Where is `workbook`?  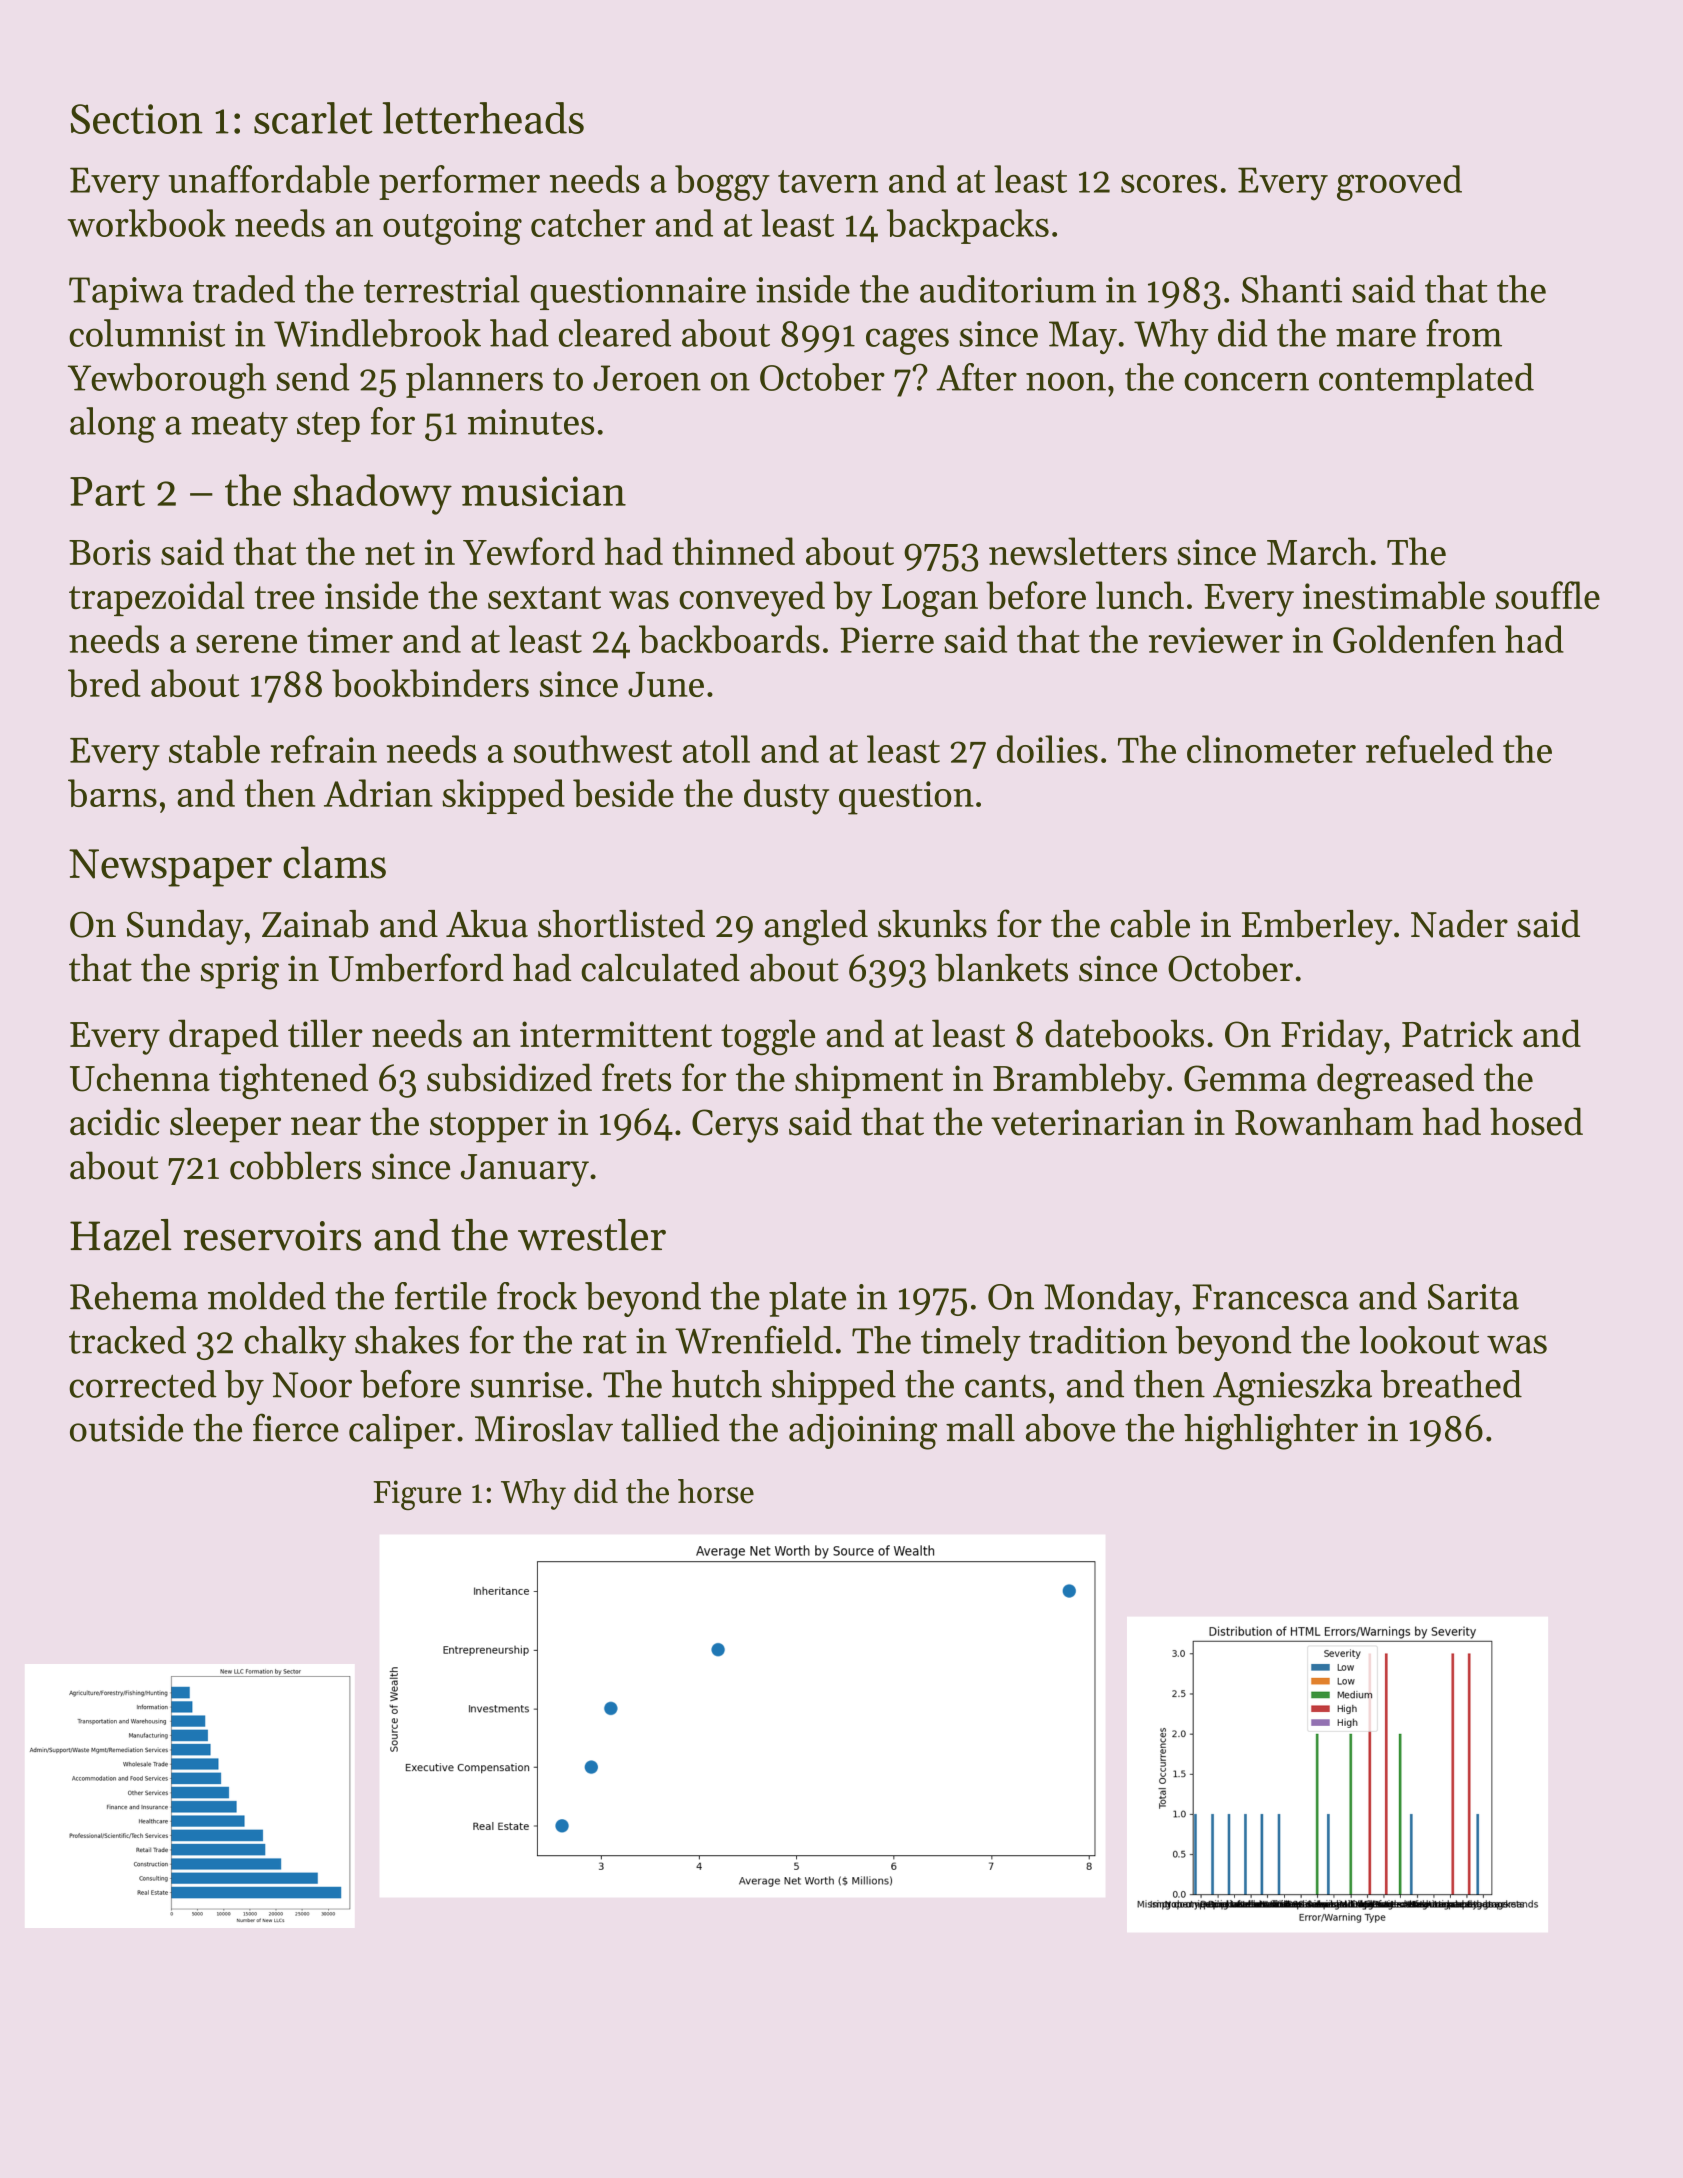 workbook is located at coordinates (147, 223).
